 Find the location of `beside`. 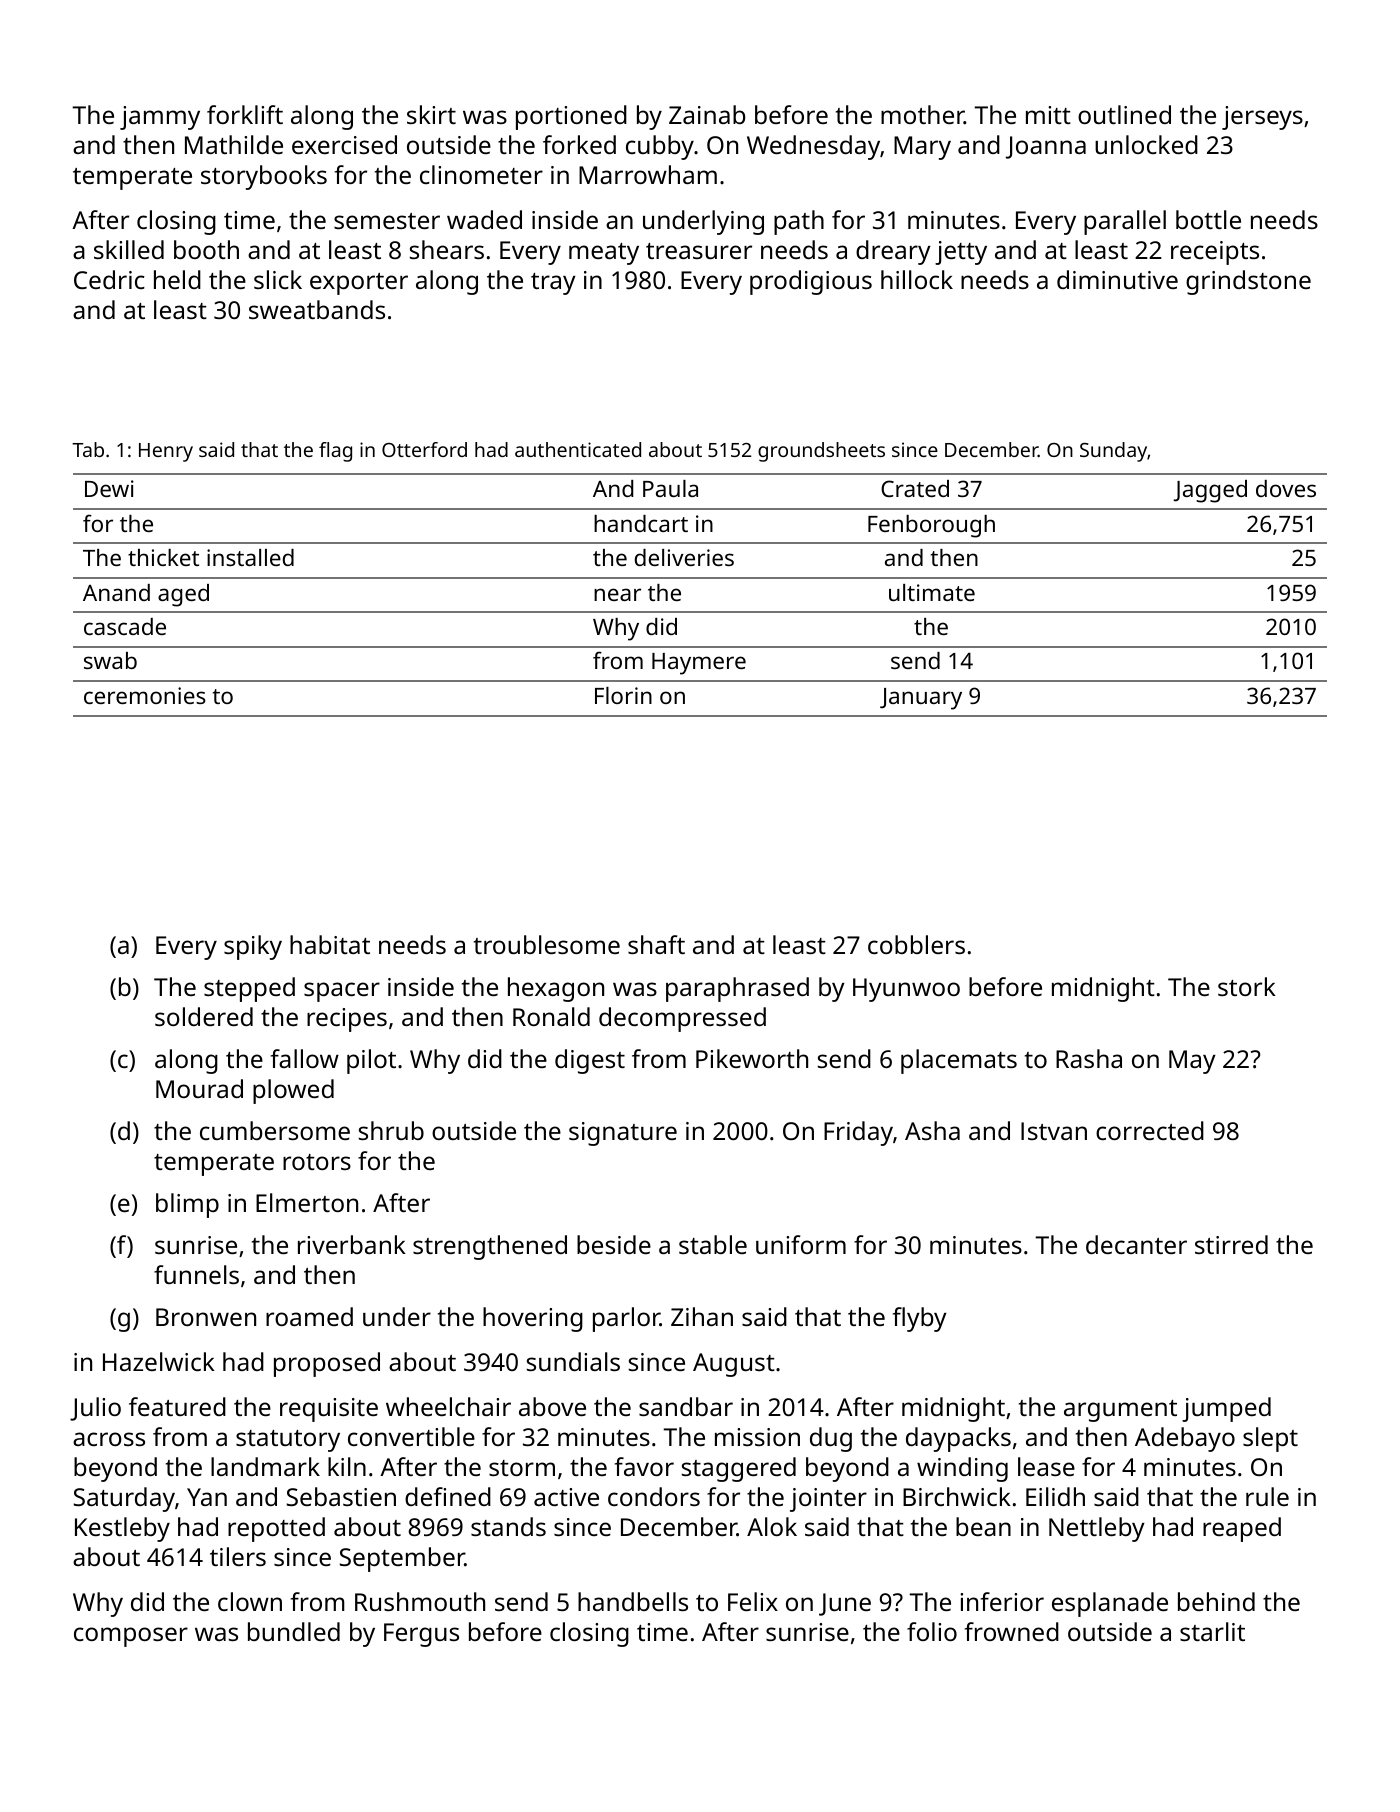

beside is located at coordinates (614, 1244).
